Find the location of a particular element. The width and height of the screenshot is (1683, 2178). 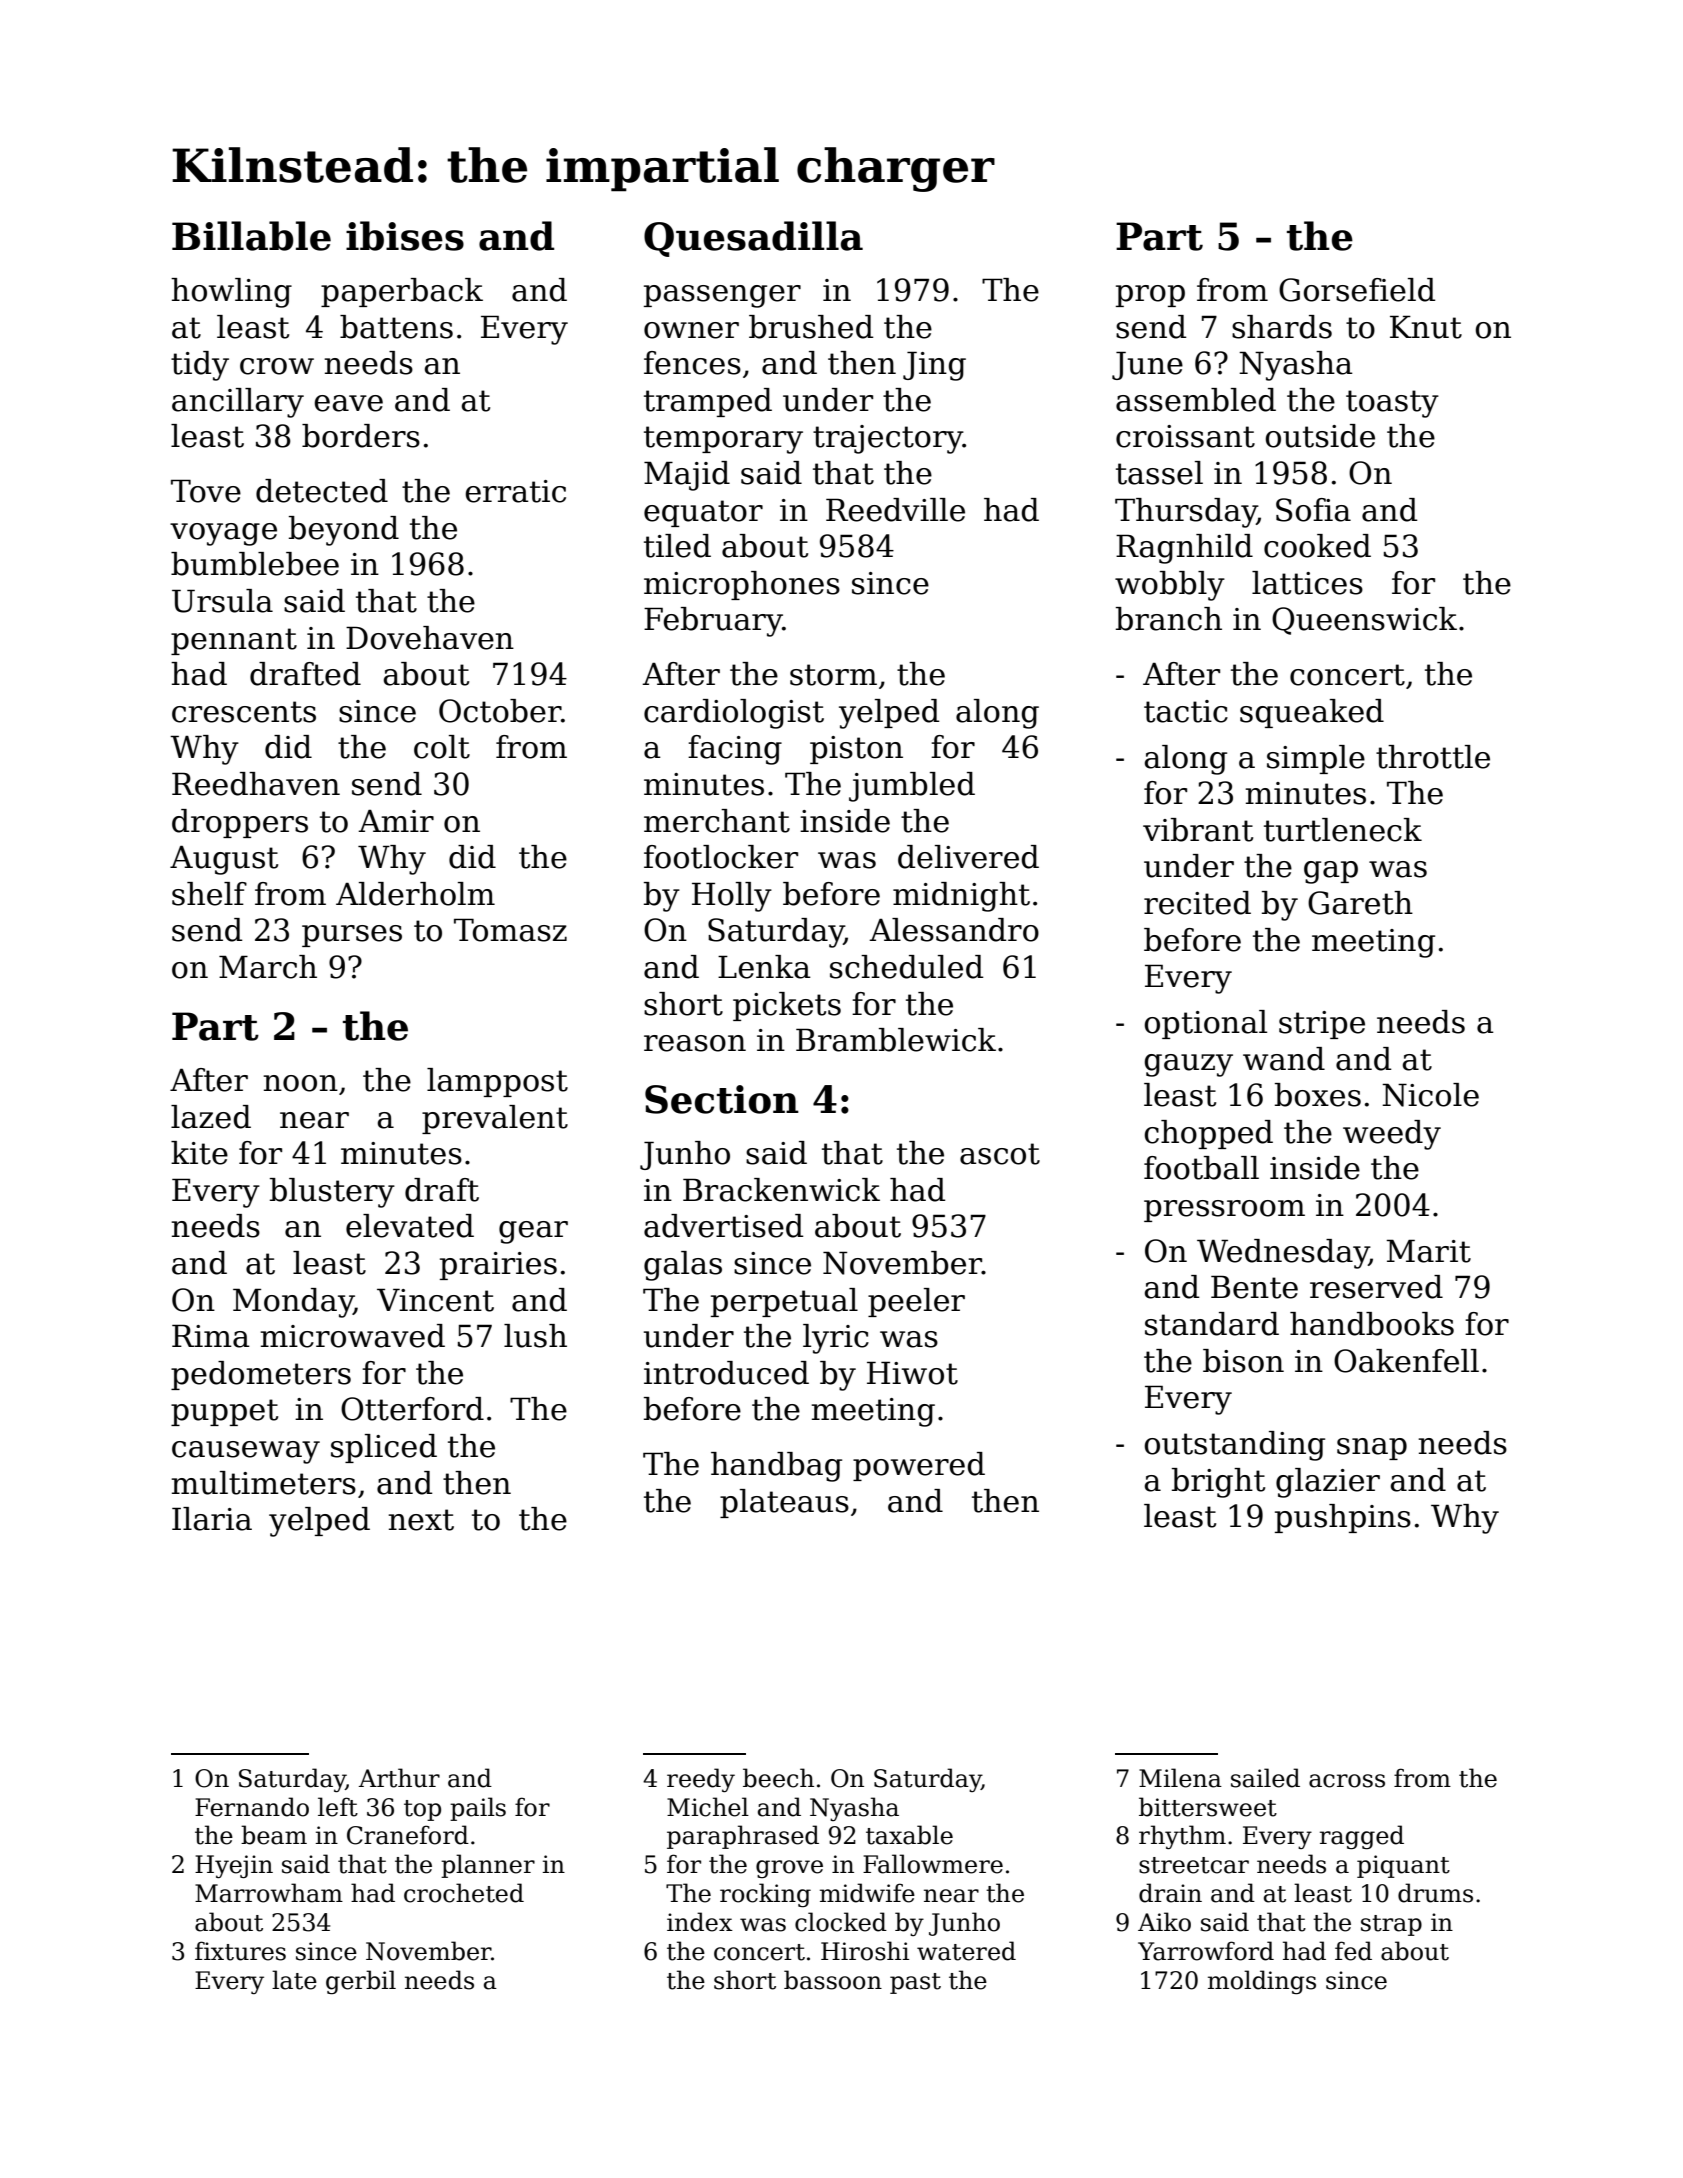

gerbil is located at coordinates (361, 1982).
